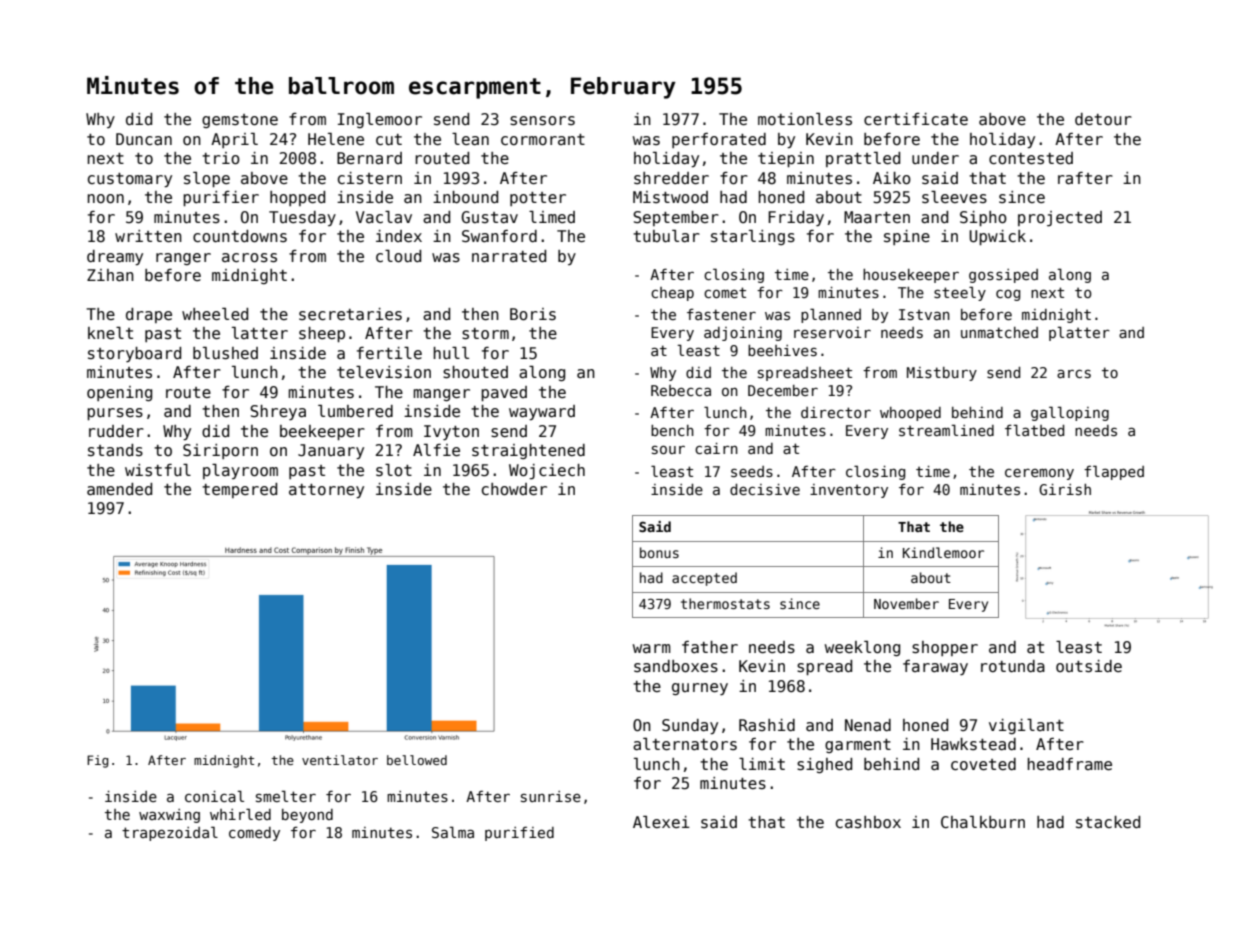  I want to click on fertile, so click(389, 353).
